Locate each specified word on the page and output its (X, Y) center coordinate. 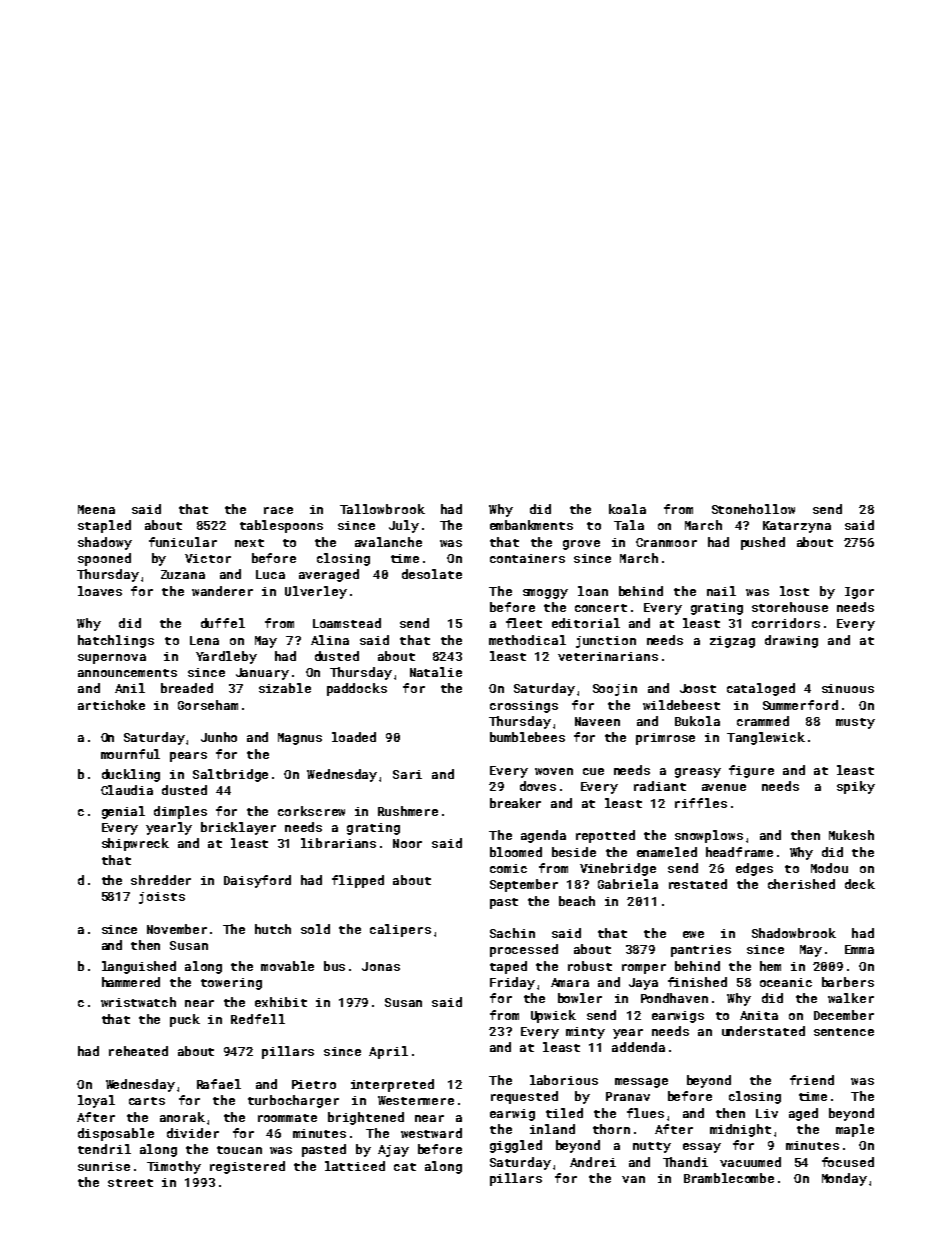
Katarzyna (797, 527)
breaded (187, 688)
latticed (355, 1166)
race (278, 510)
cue (593, 771)
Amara (570, 982)
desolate (432, 574)
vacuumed (750, 1162)
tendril (104, 1149)
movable (287, 966)
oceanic (786, 982)
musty (855, 723)
